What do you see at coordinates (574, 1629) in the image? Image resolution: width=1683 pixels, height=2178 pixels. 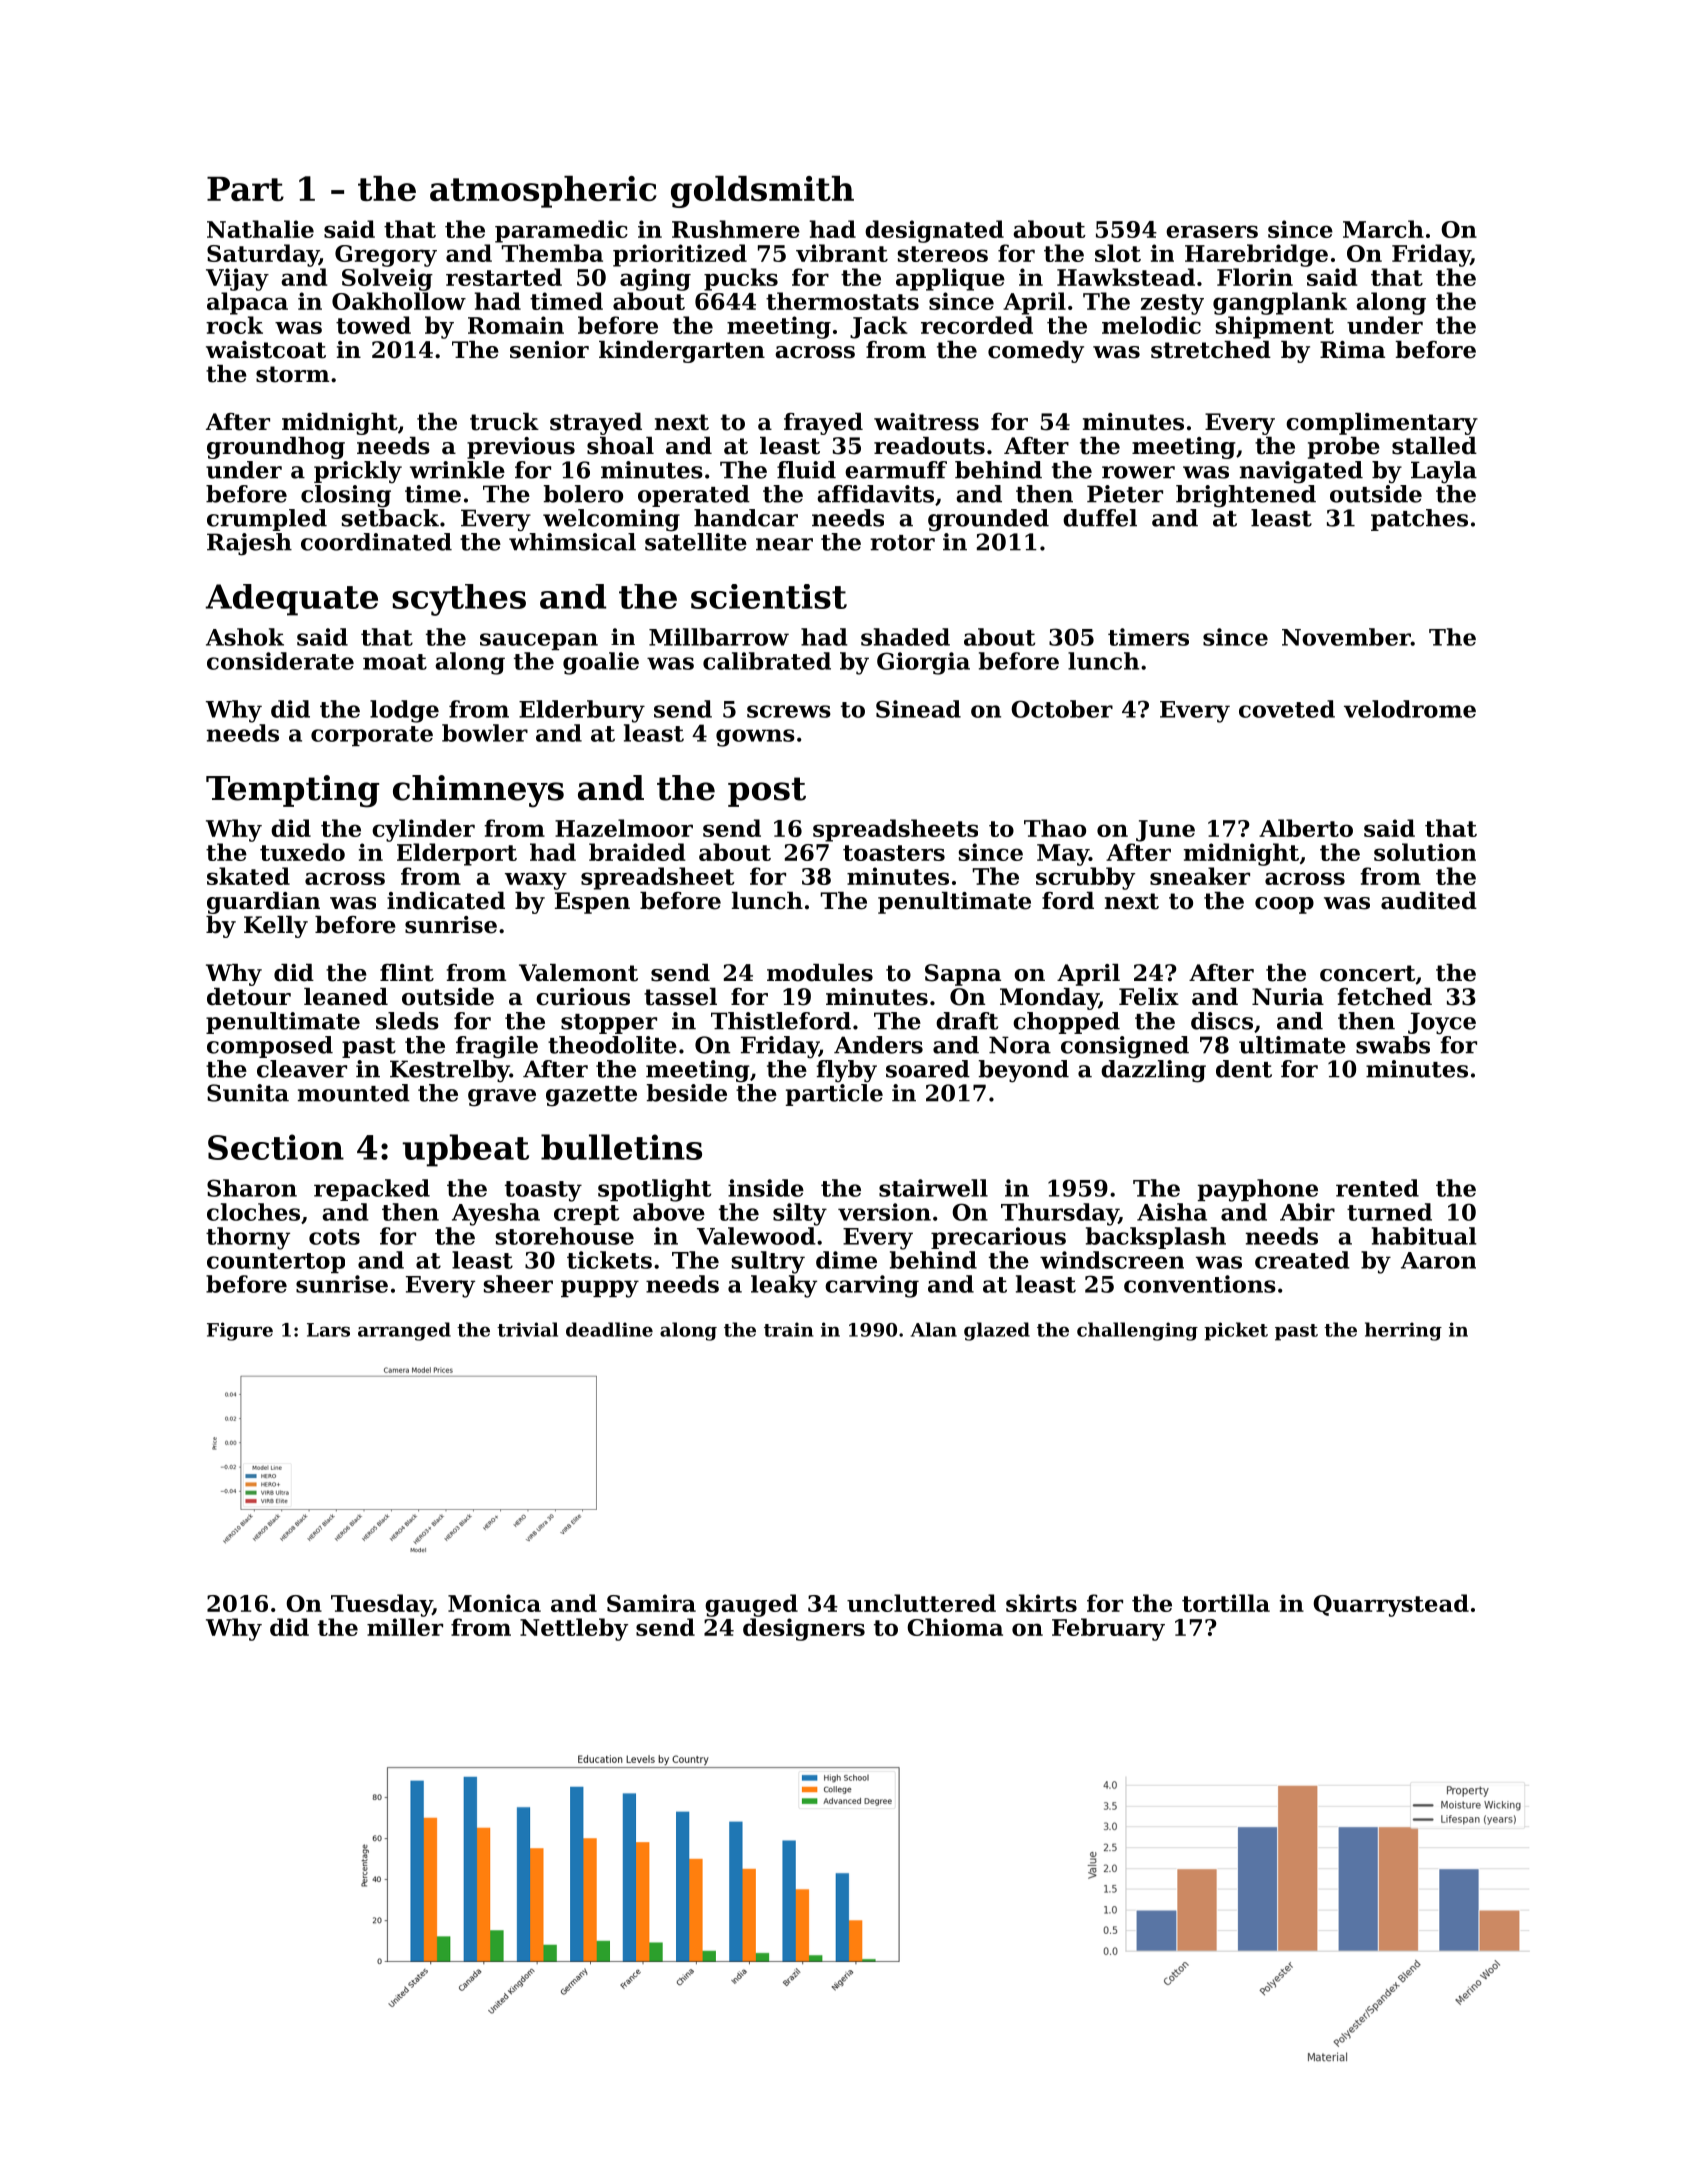 I see `Nettleby` at bounding box center [574, 1629].
